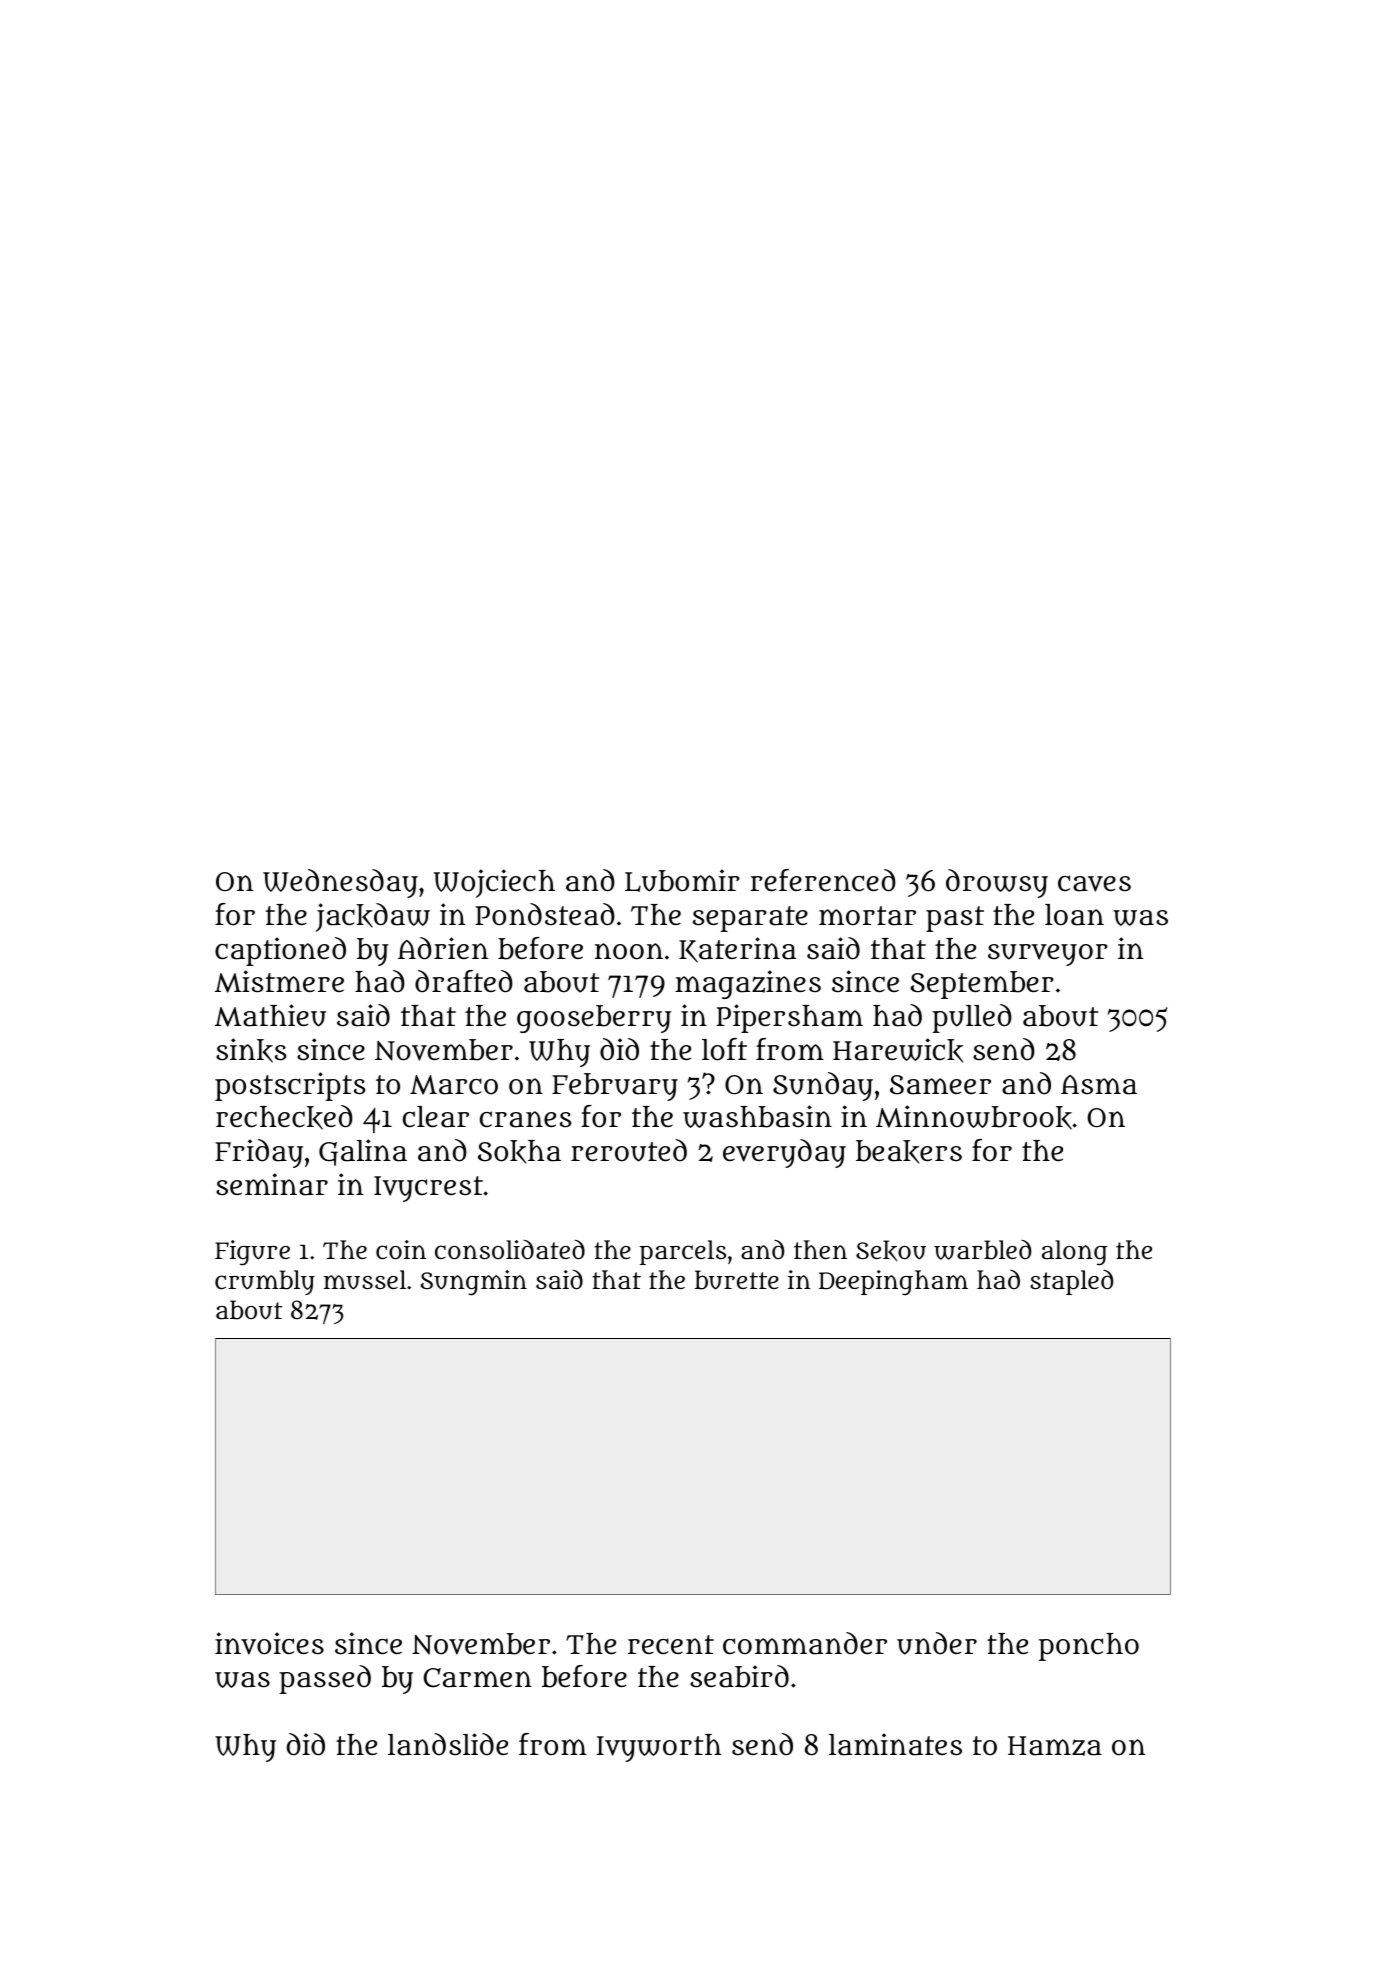  Describe the element at coordinates (891, 1250) in the screenshot. I see `Sekou` at that location.
